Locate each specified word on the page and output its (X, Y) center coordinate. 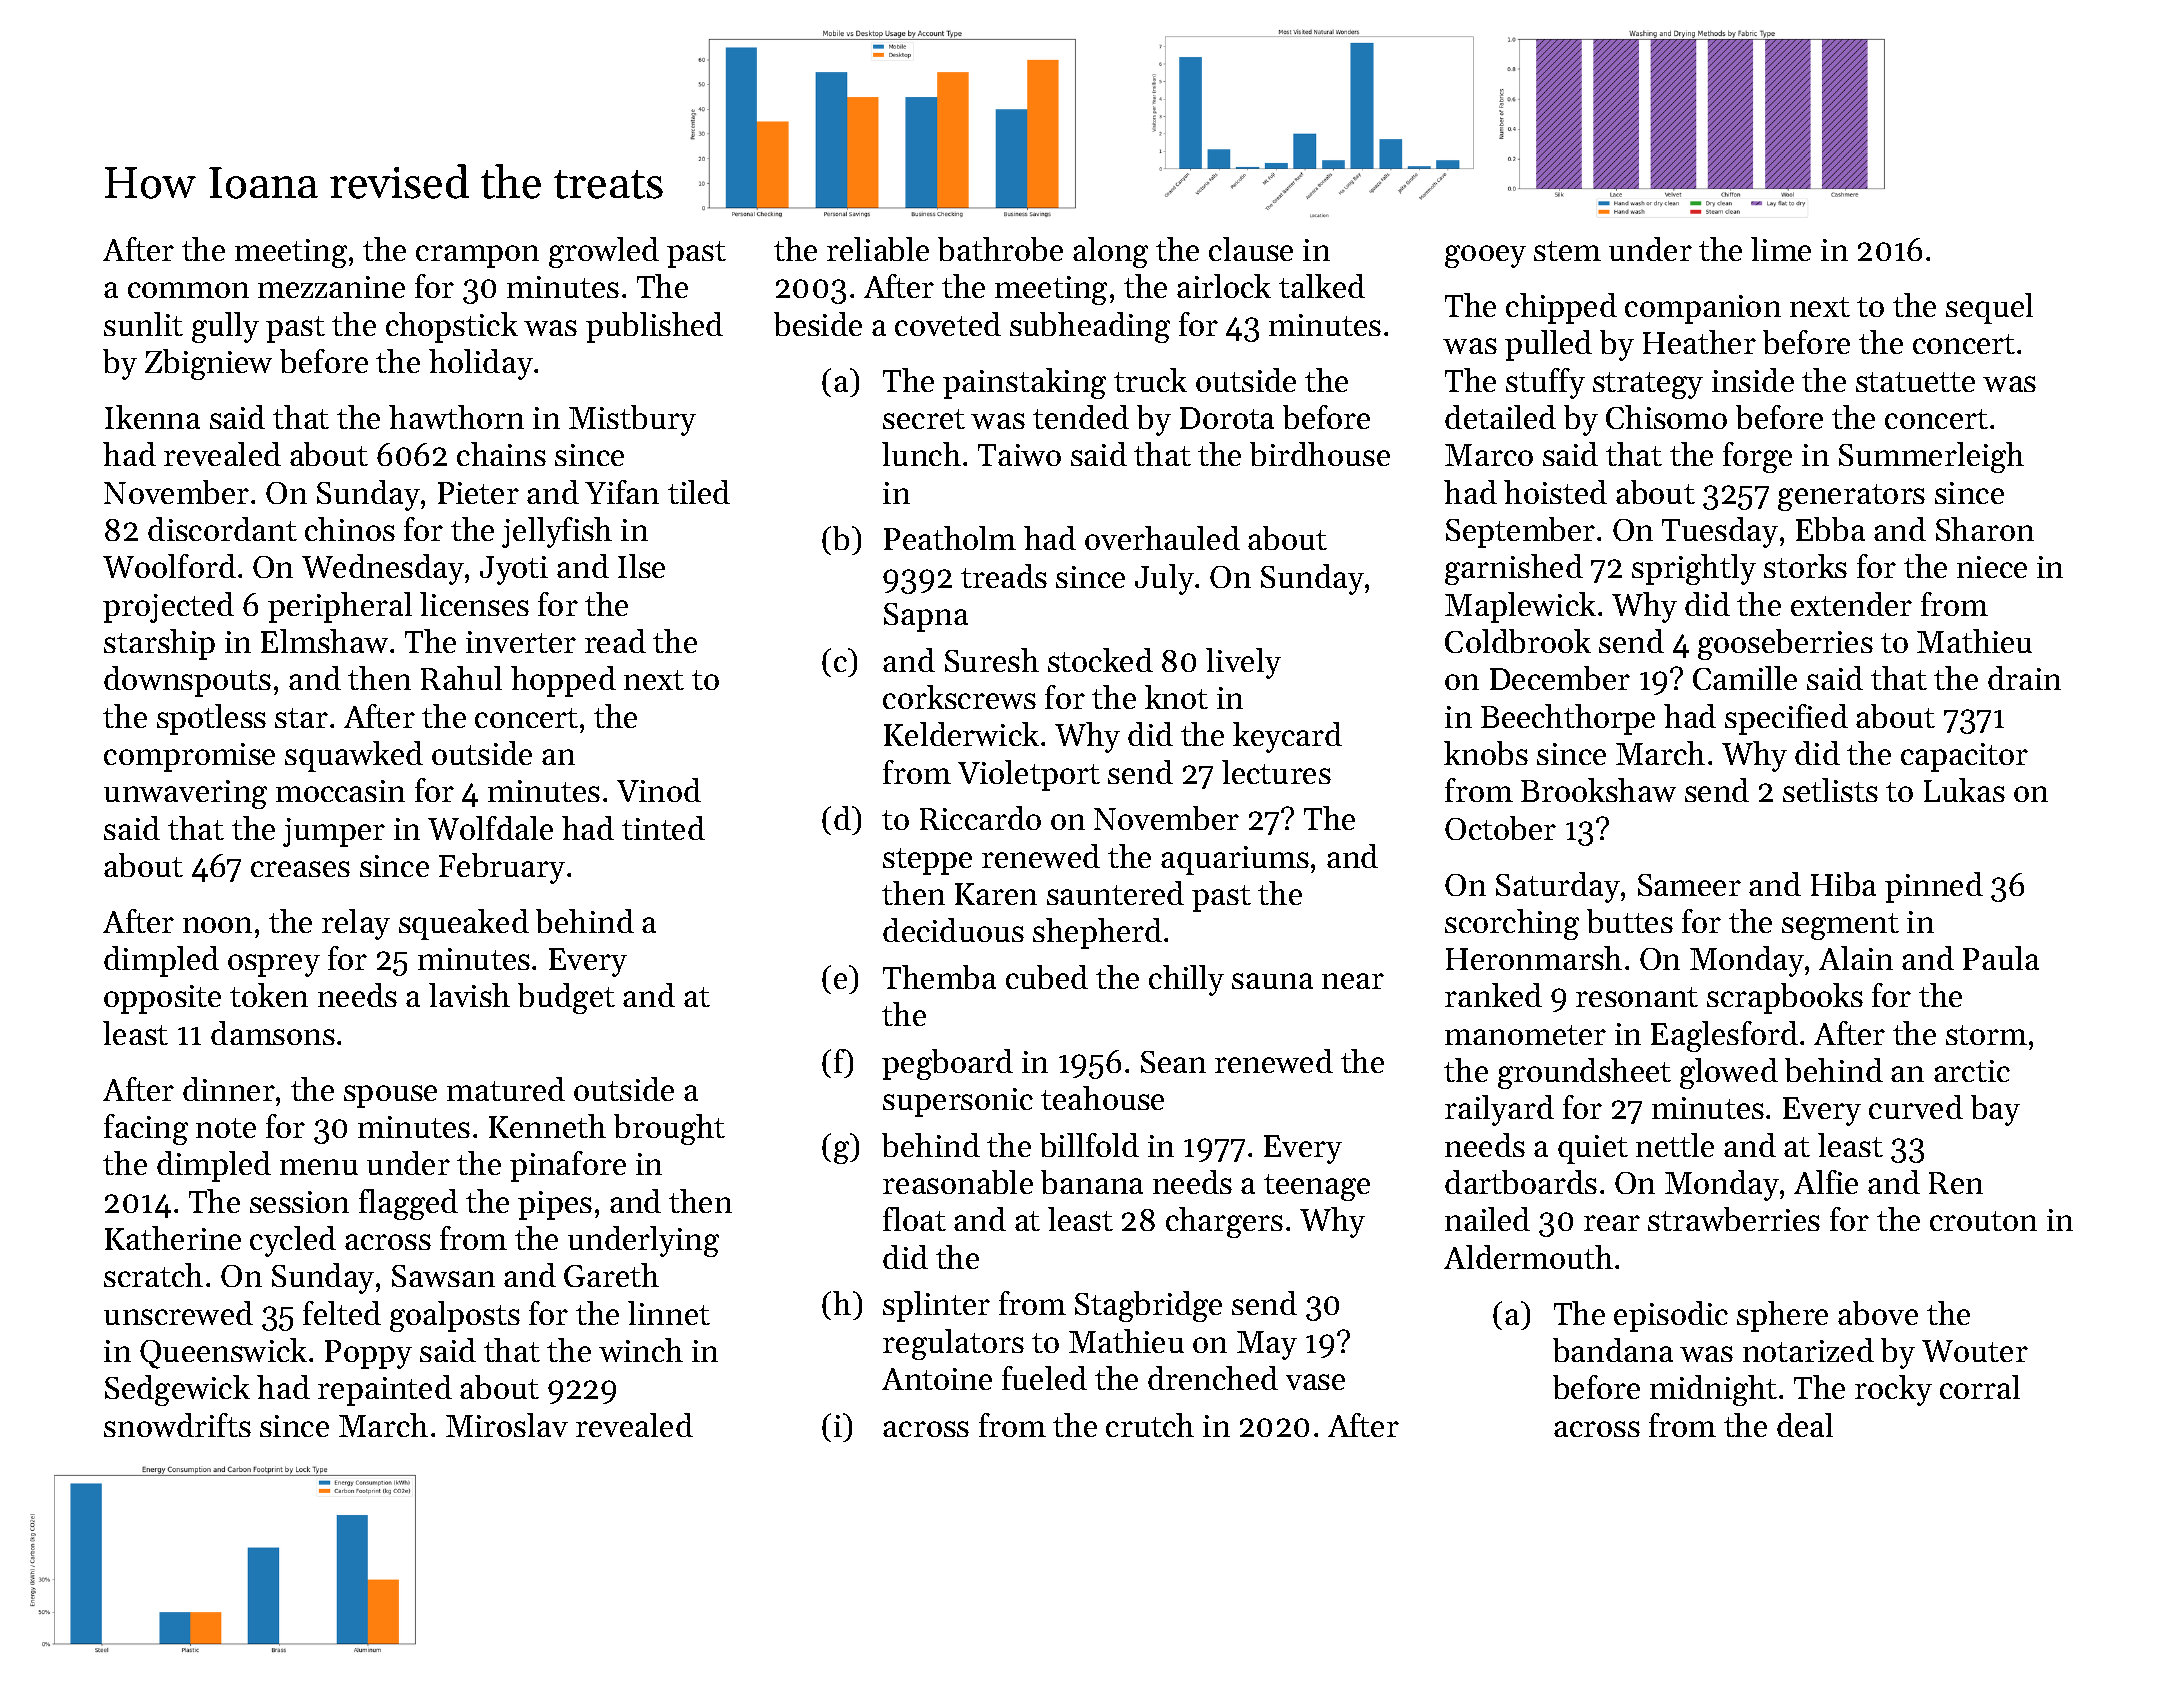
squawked (354, 756)
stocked (1100, 660)
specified (1786, 719)
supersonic (958, 1102)
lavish (469, 995)
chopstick (452, 327)
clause (1251, 249)
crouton (1983, 1221)
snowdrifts (177, 1425)
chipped (1561, 308)
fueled (1044, 1378)
